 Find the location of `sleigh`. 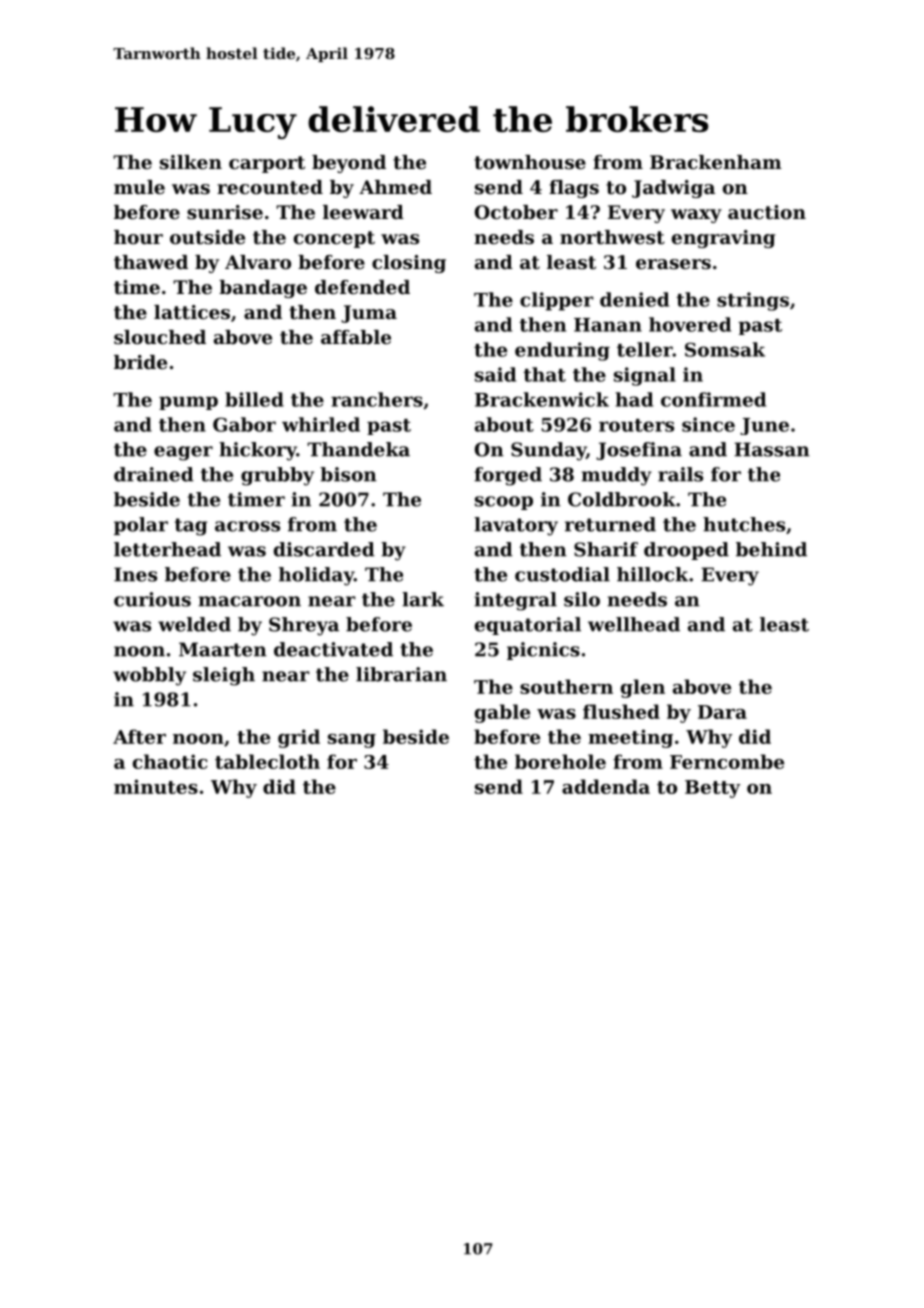

sleigh is located at coordinates (224, 676).
